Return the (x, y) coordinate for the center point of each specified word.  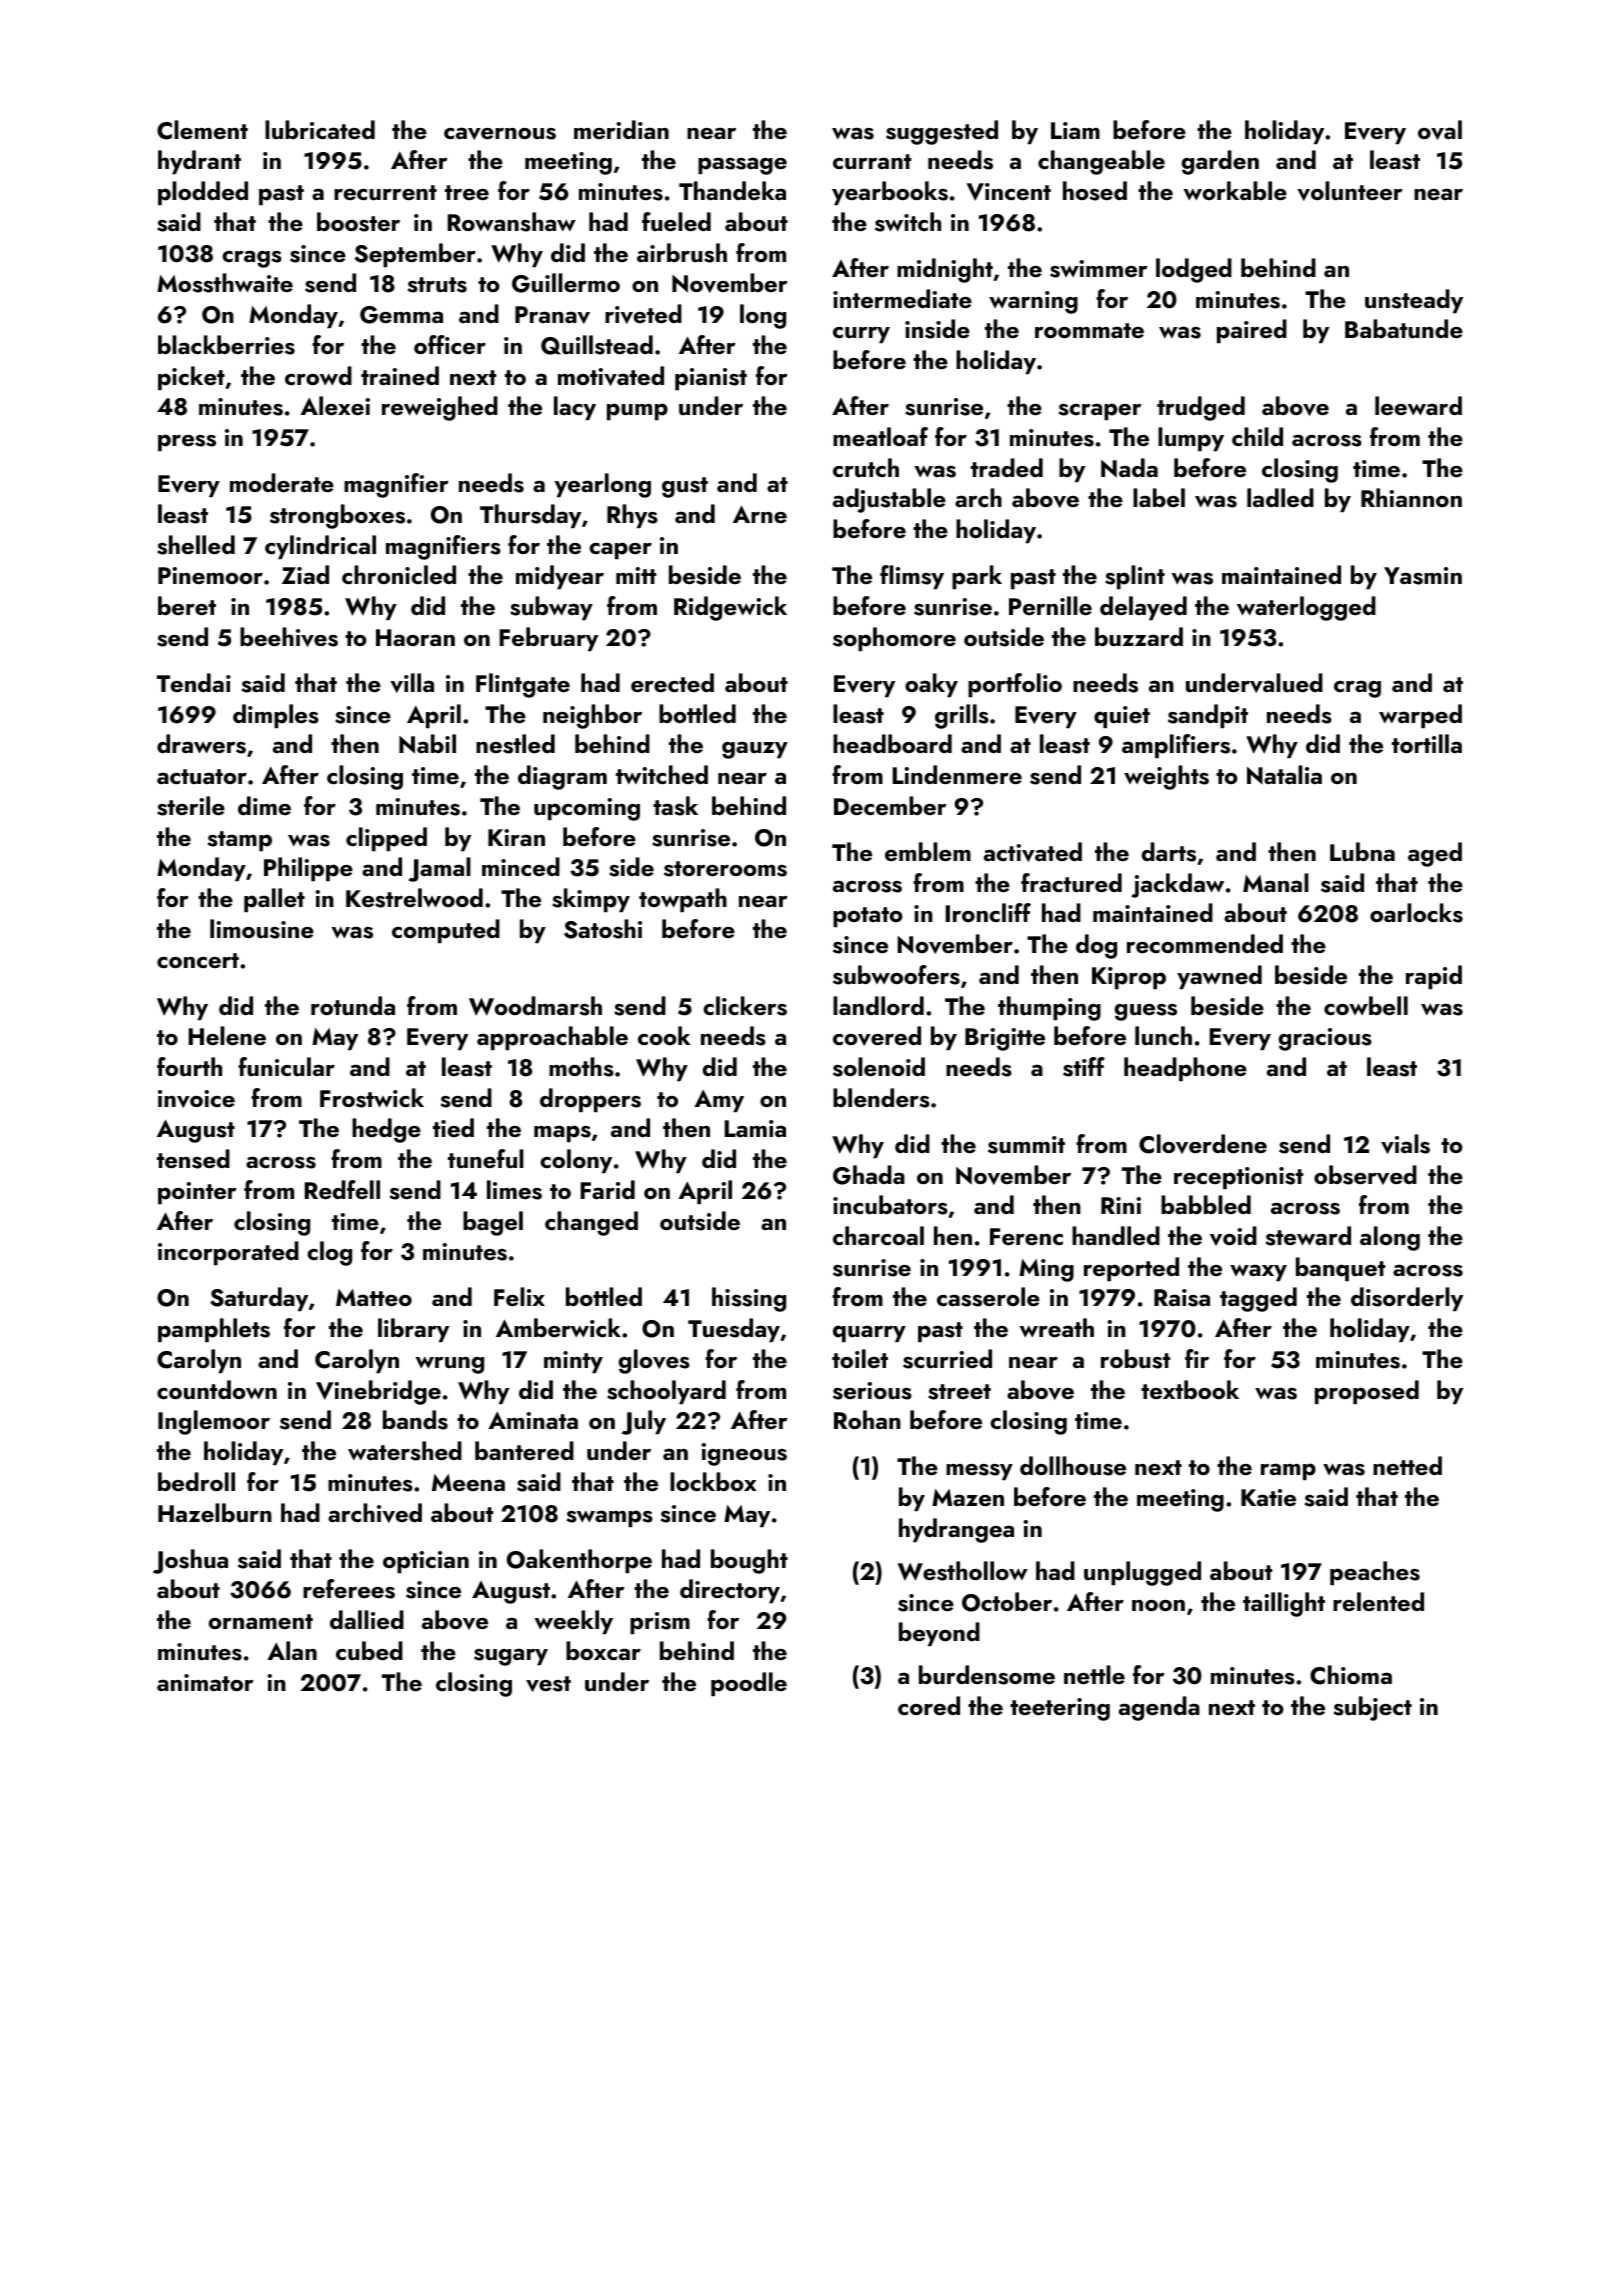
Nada (1129, 468)
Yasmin (1423, 576)
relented (1378, 1601)
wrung (450, 1365)
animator (205, 1682)
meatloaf (880, 436)
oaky (931, 685)
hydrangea (956, 1530)
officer (450, 344)
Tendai (194, 682)
